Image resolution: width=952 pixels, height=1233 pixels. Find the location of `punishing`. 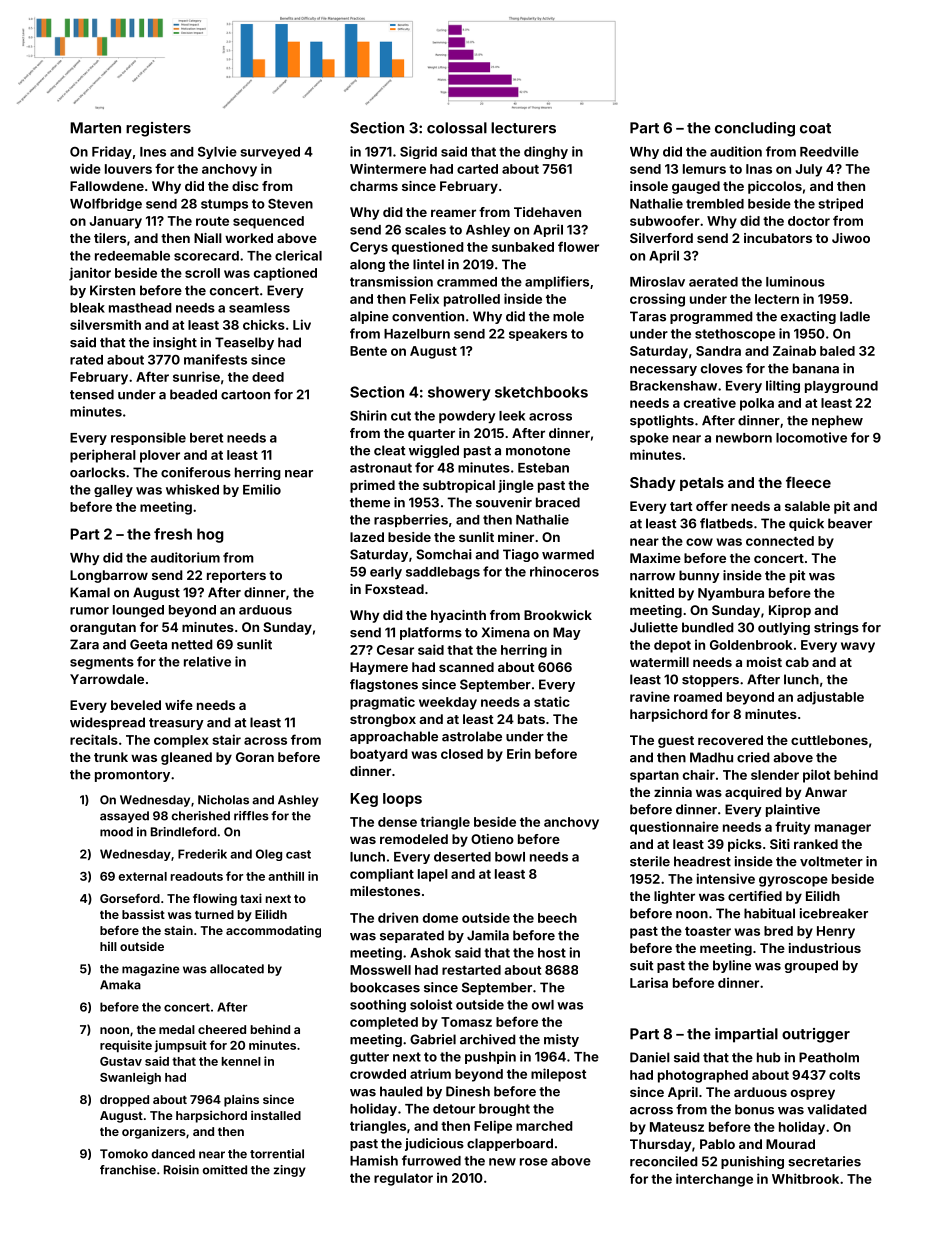

punishing is located at coordinates (752, 1162).
